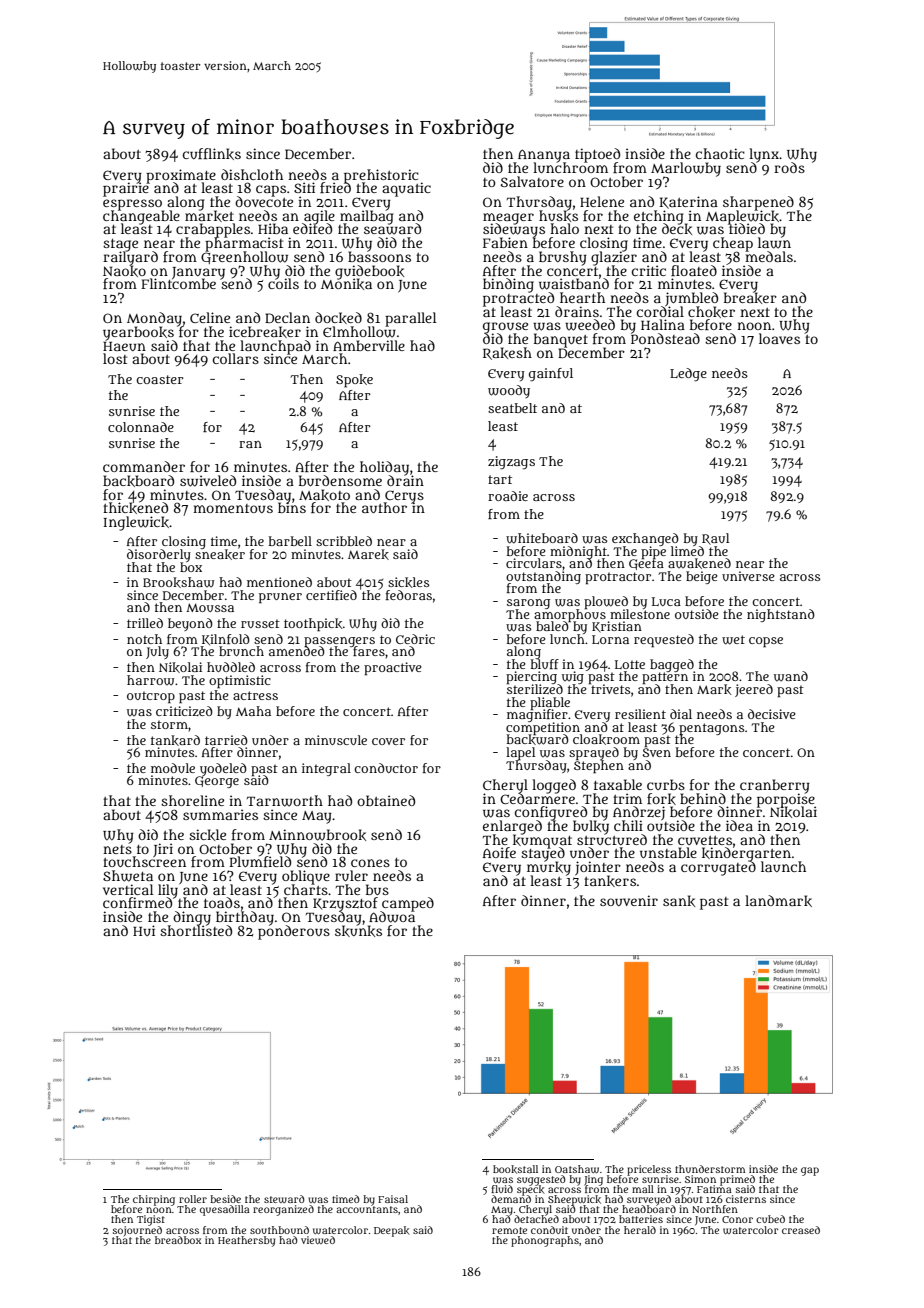  What do you see at coordinates (407, 904) in the document?
I see `camped` at bounding box center [407, 904].
